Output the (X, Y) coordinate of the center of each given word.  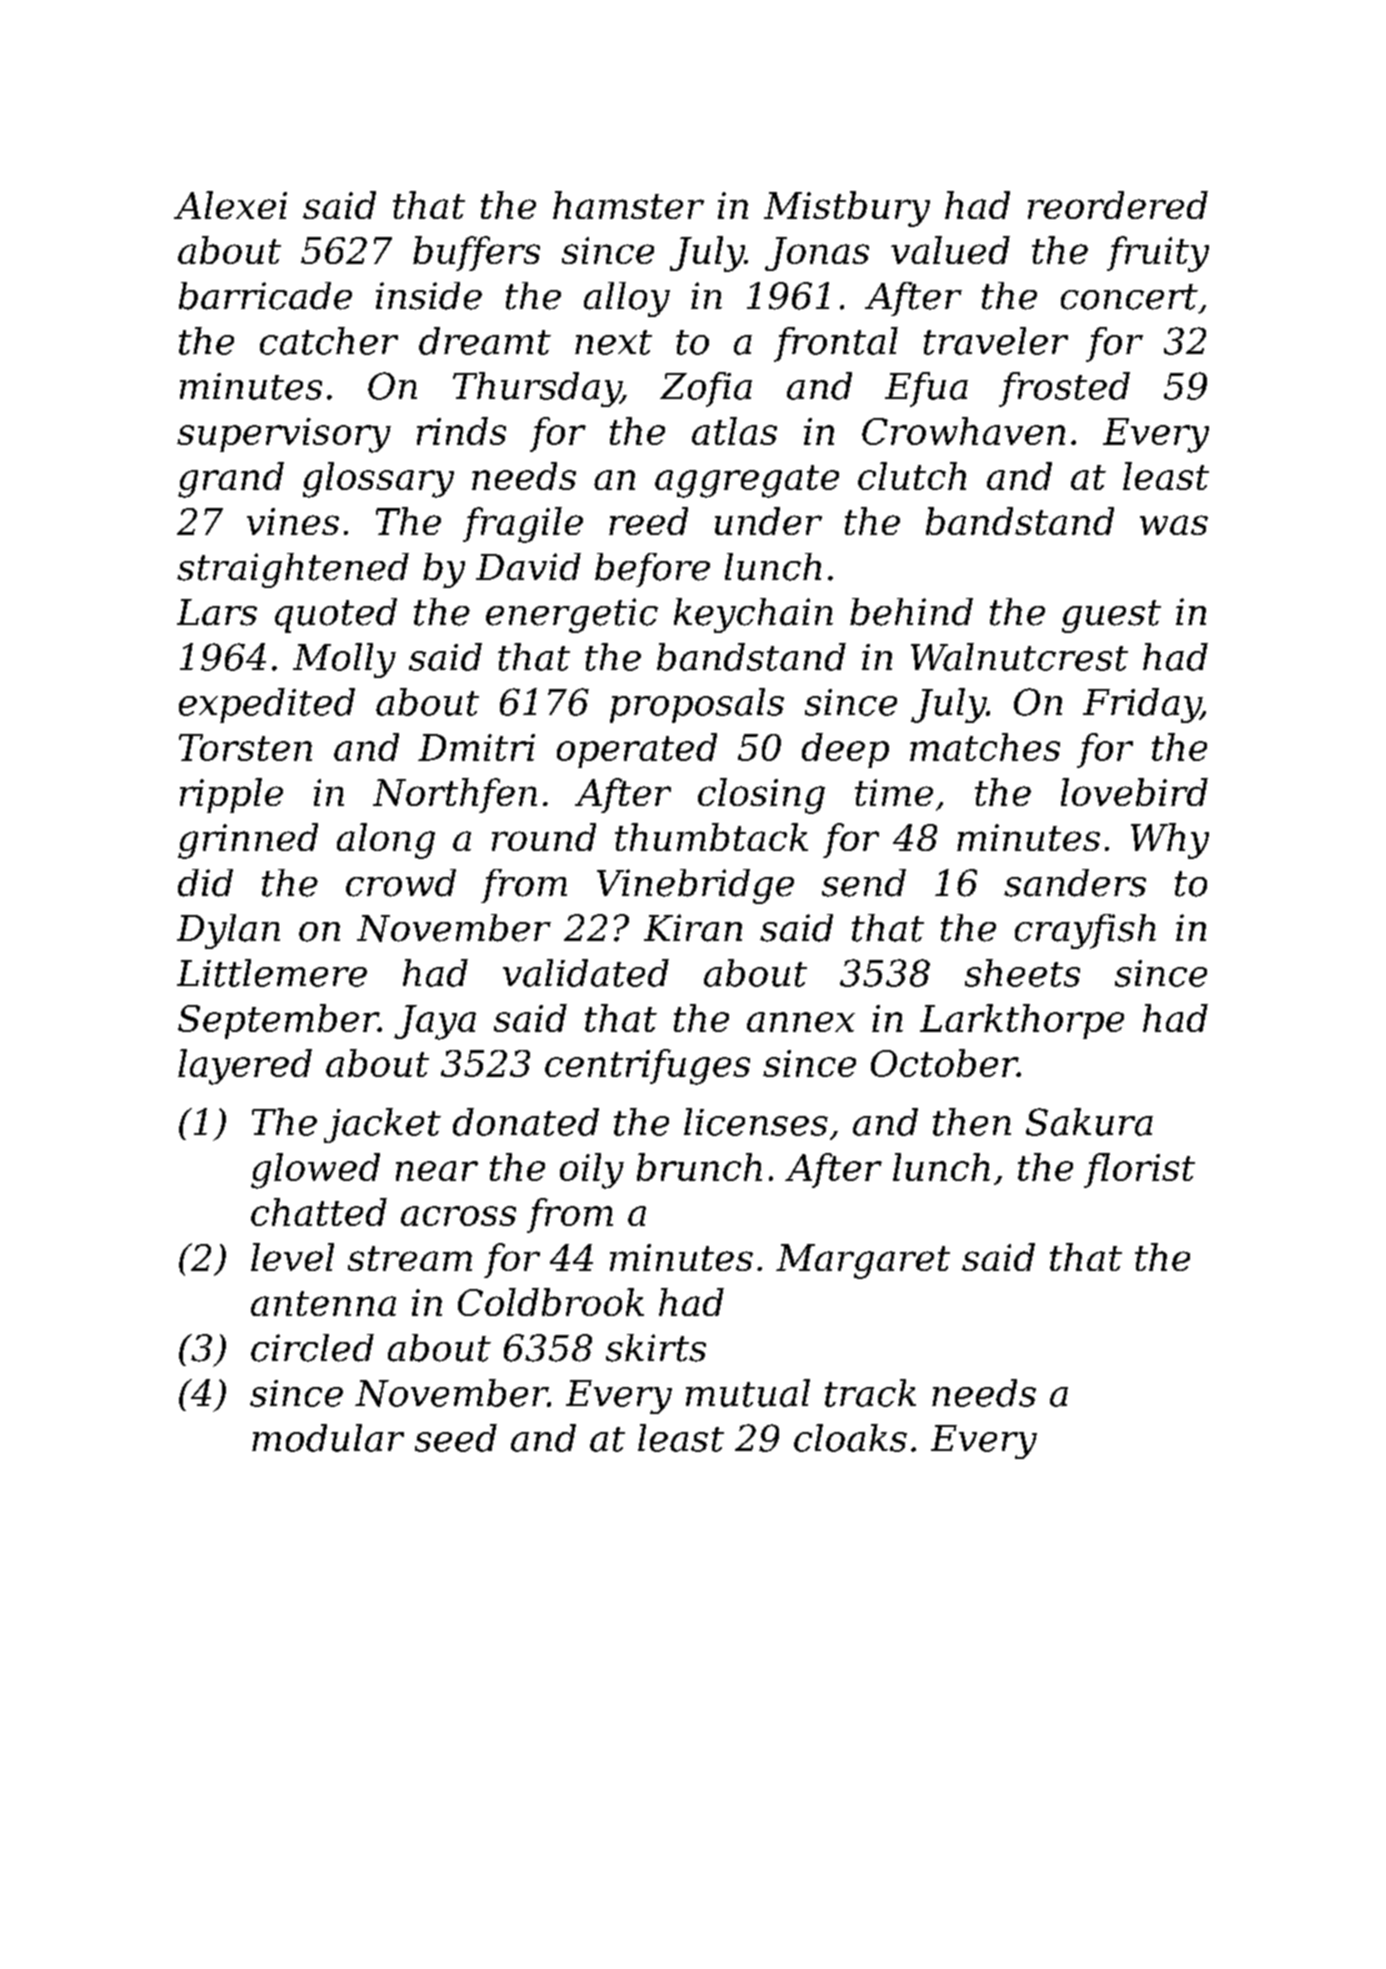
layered (245, 1067)
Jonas (817, 254)
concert (1129, 297)
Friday (1142, 705)
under (768, 521)
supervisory (284, 435)
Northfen (455, 795)
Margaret (863, 1261)
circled (312, 1348)
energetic (572, 615)
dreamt (485, 341)
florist (1139, 1170)
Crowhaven (963, 431)
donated (526, 1122)
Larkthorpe (1022, 1021)
